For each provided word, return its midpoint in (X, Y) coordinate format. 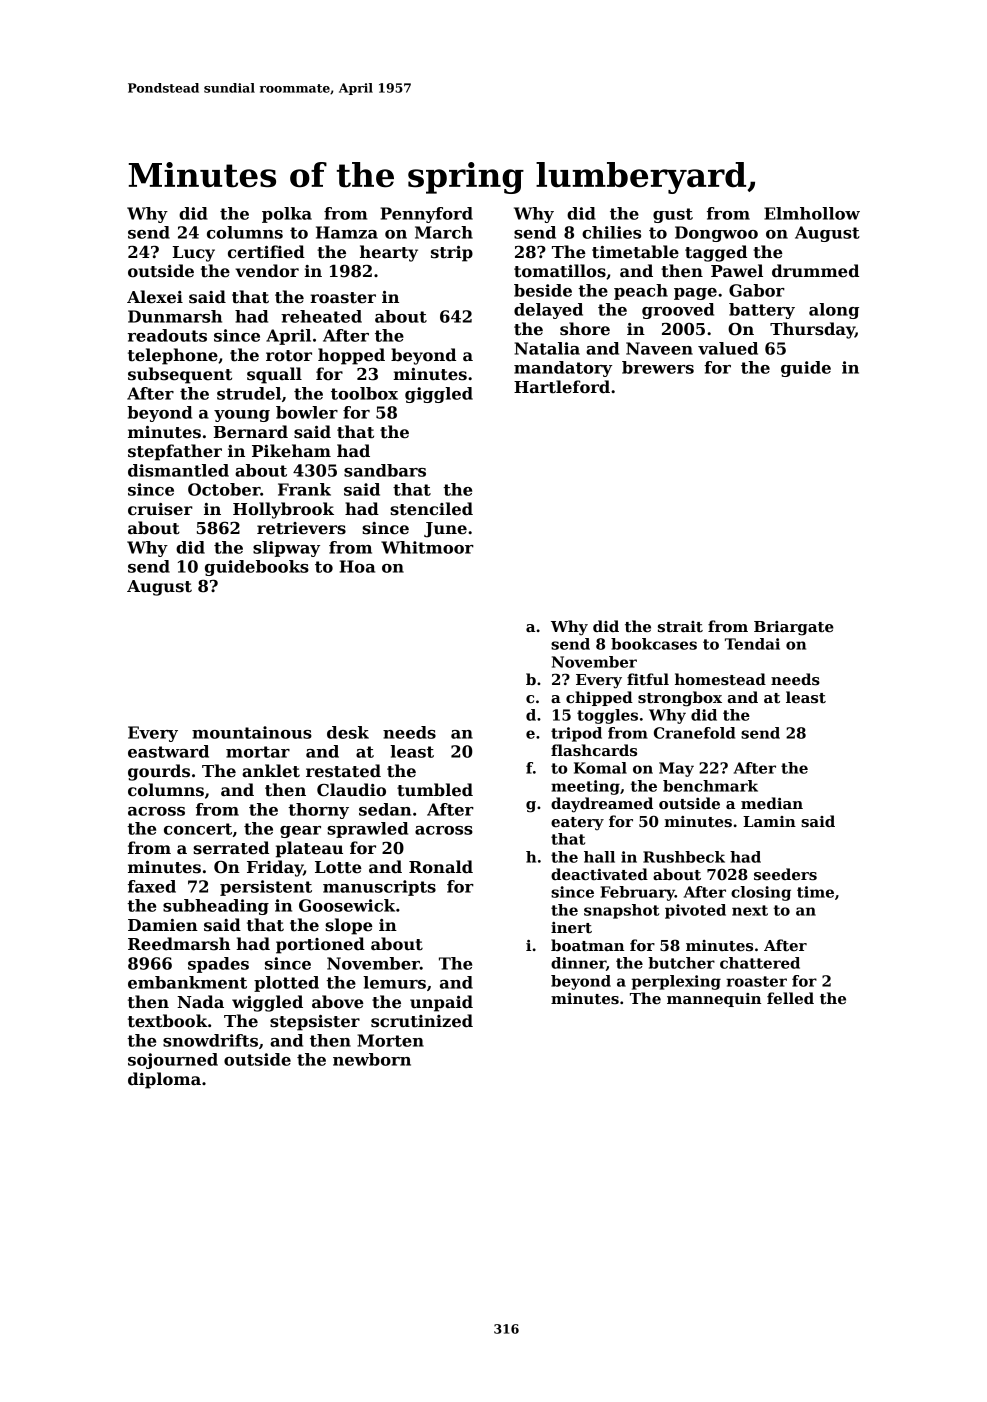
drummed (815, 271)
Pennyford (427, 215)
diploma (164, 1080)
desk (348, 732)
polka (287, 215)
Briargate (794, 628)
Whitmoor (427, 547)
